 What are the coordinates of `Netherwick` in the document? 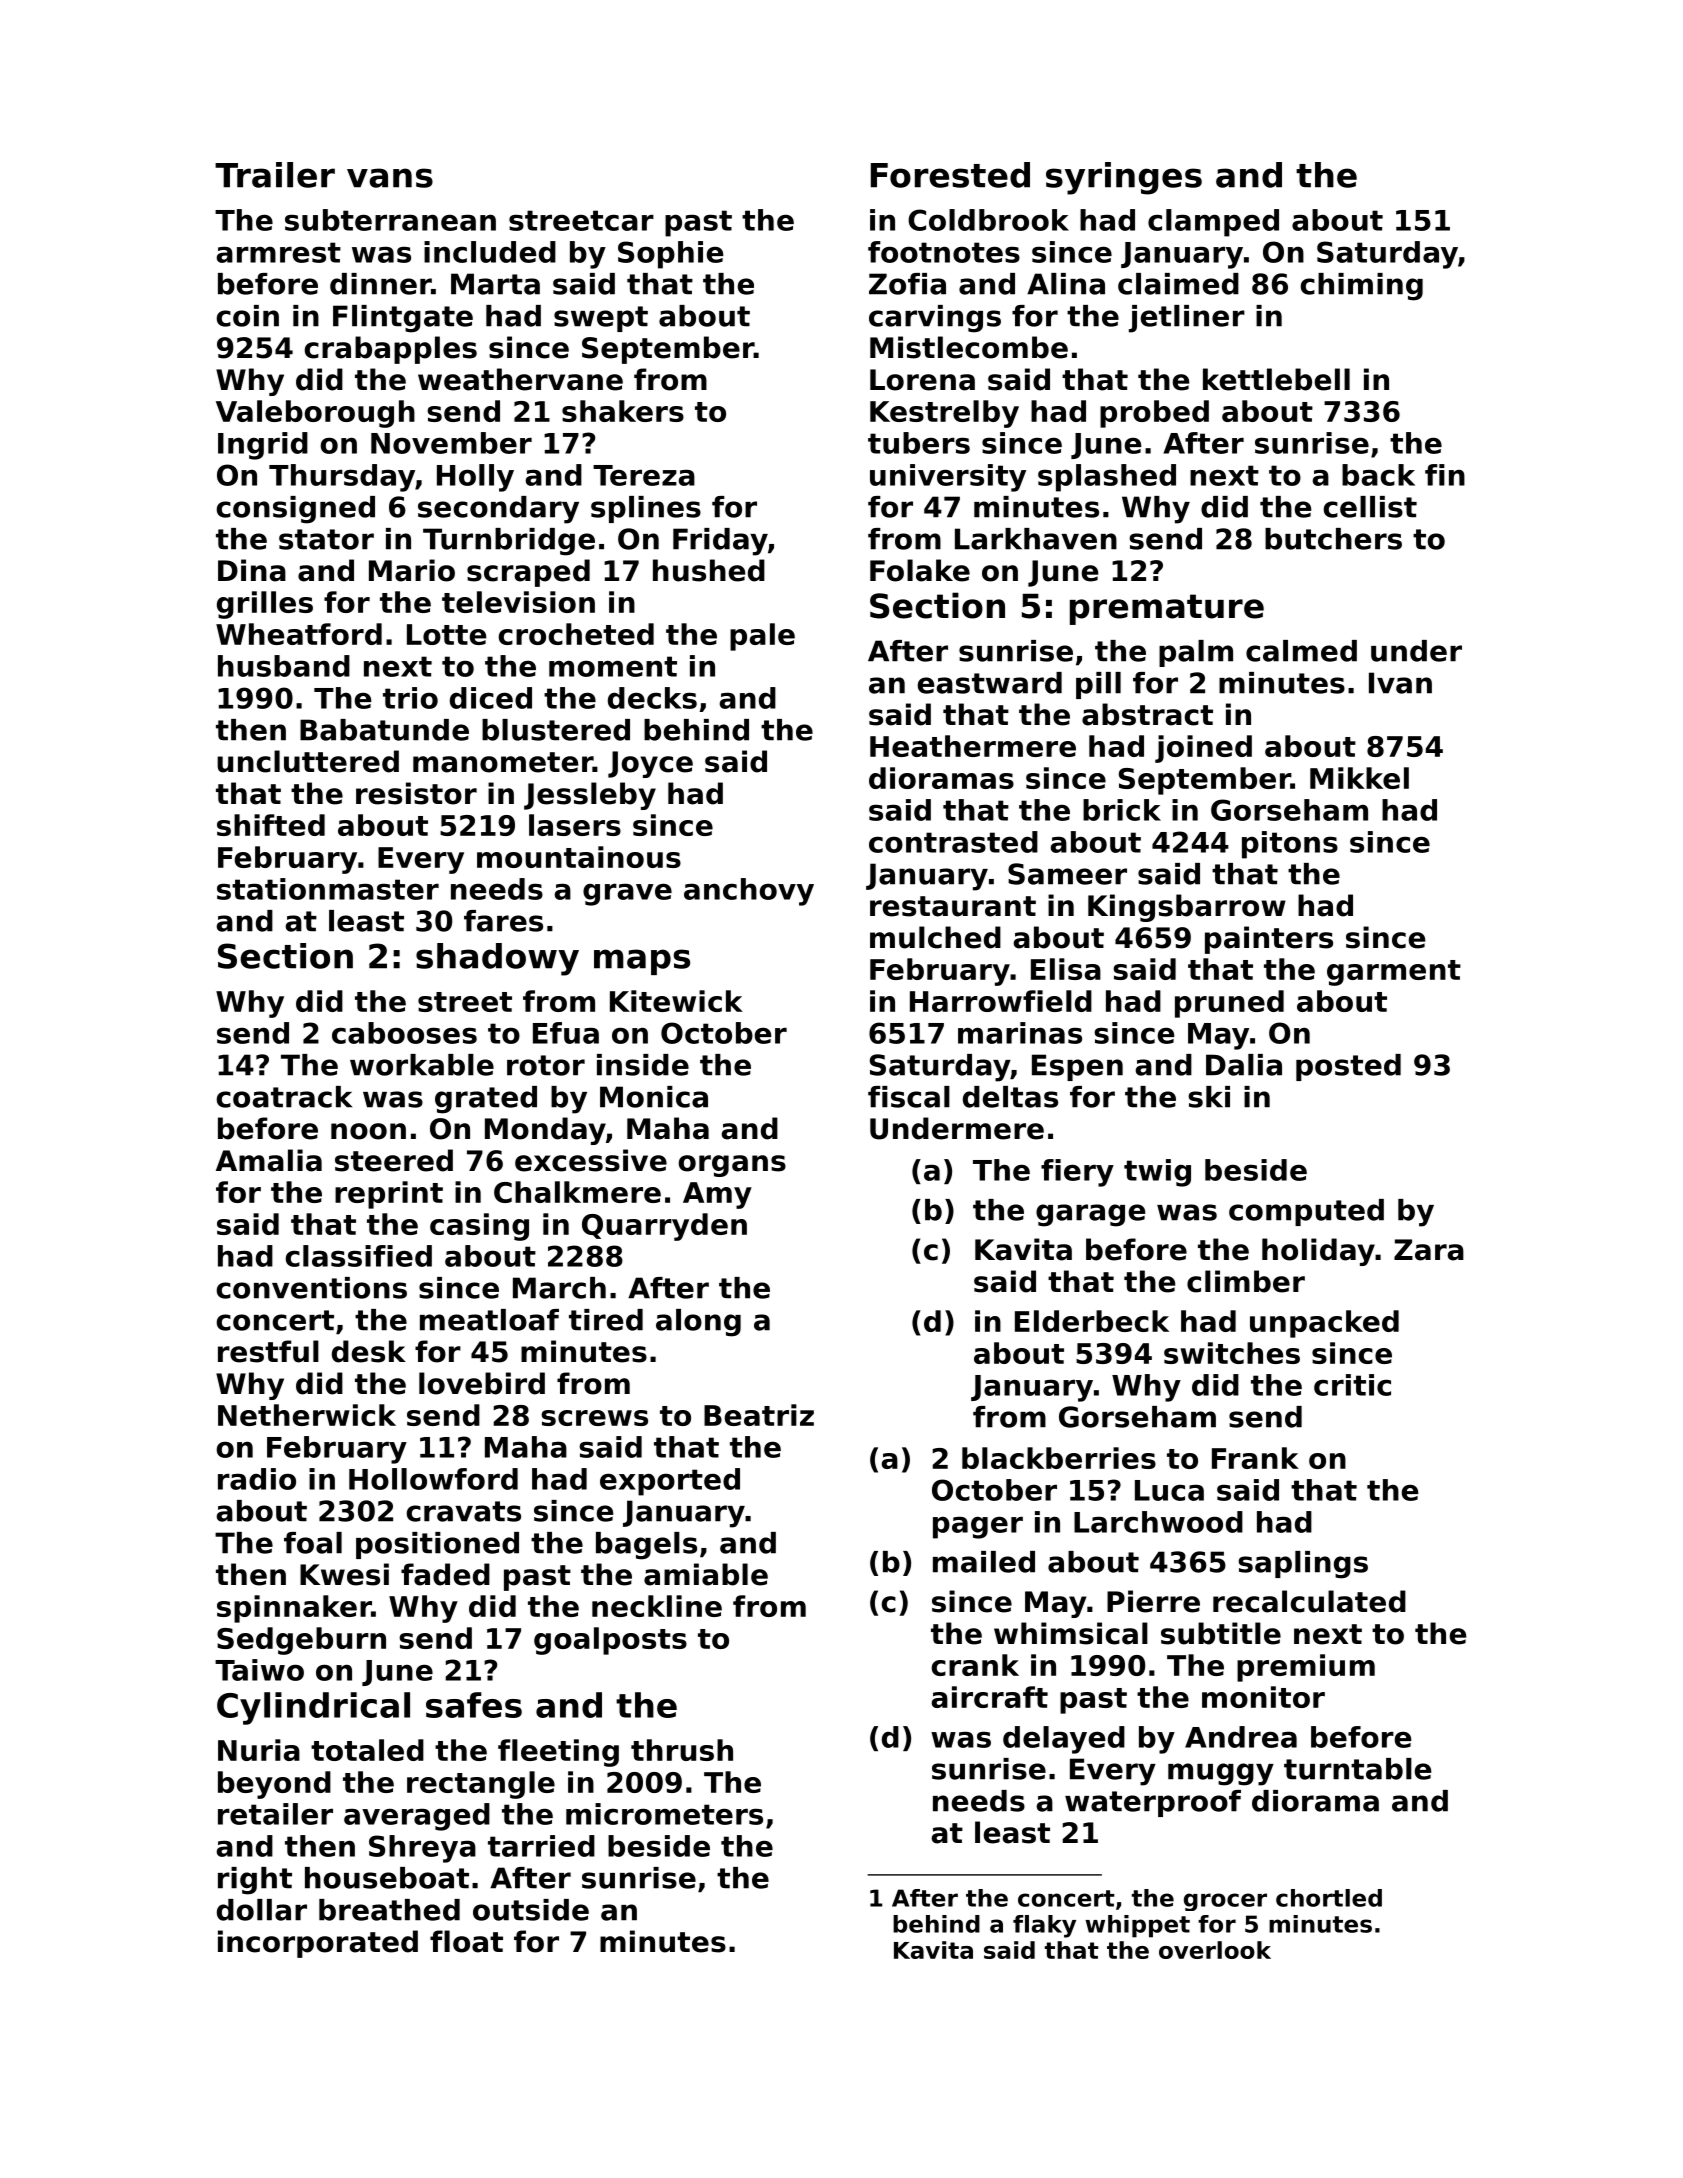 It's located at (307, 1415).
